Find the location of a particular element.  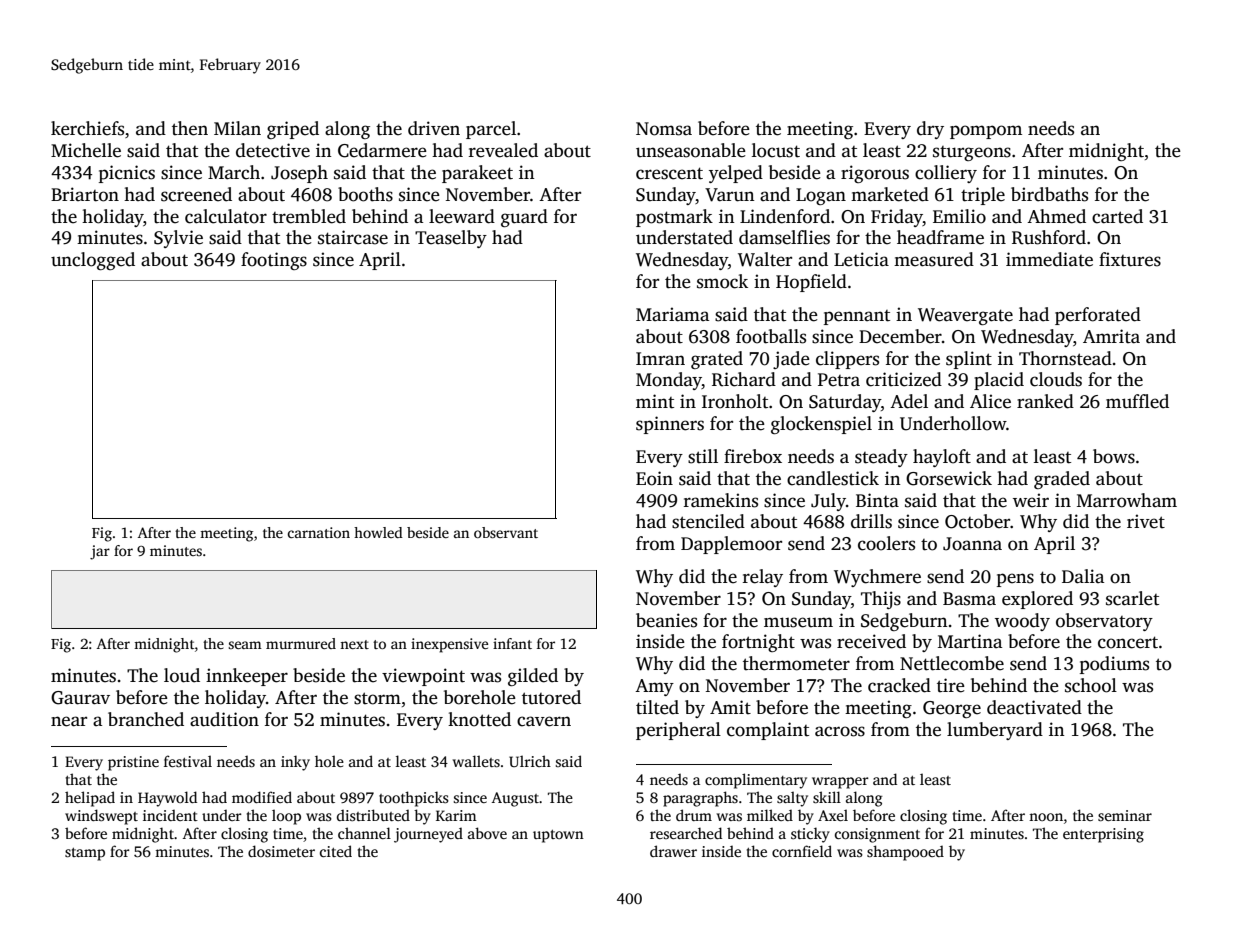

seam is located at coordinates (245, 645).
